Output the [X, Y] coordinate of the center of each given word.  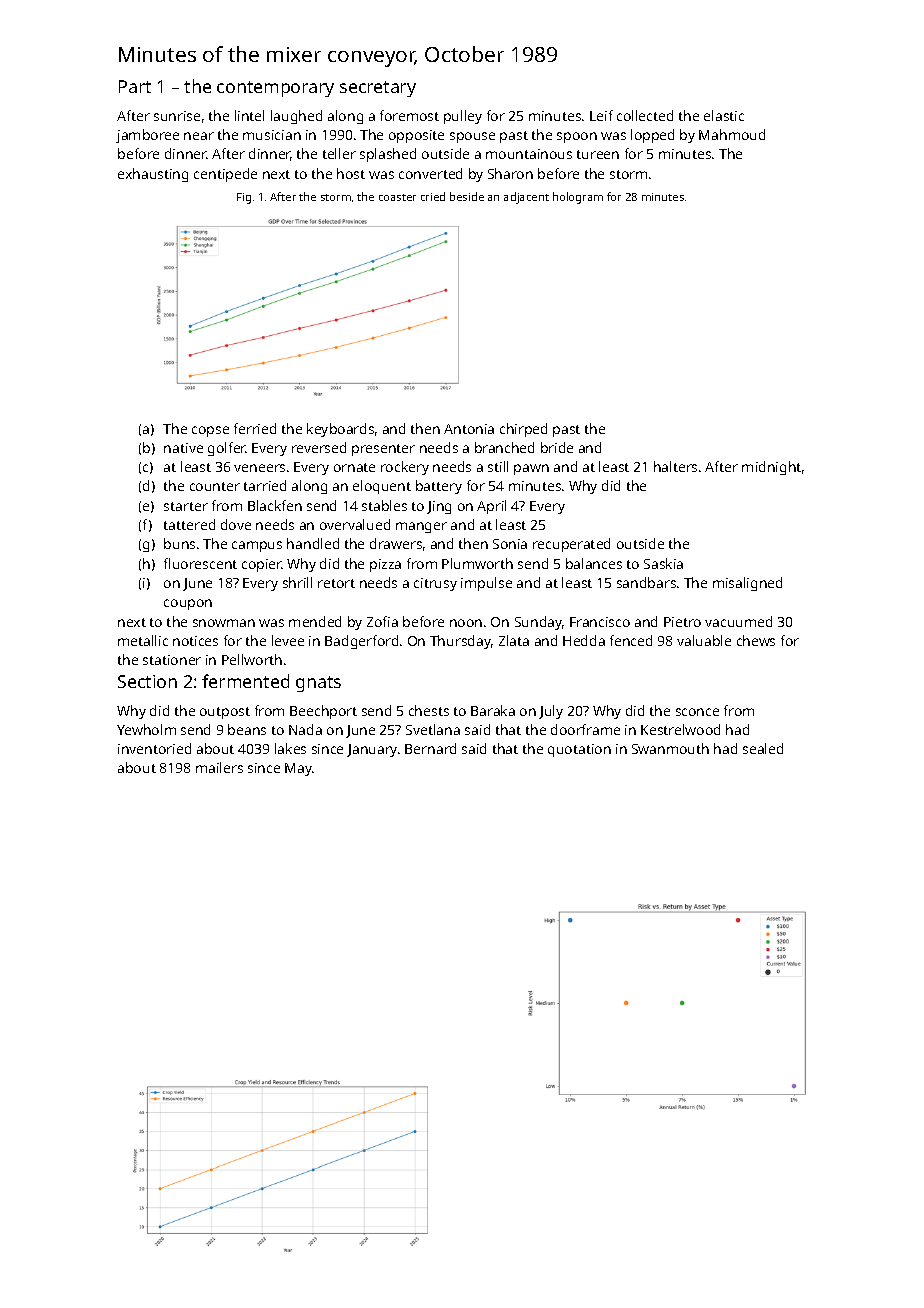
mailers [219, 767]
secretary [378, 89]
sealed [763, 748]
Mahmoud [732, 134]
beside [467, 196]
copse [210, 431]
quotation [579, 750]
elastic [724, 115]
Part [135, 86]
